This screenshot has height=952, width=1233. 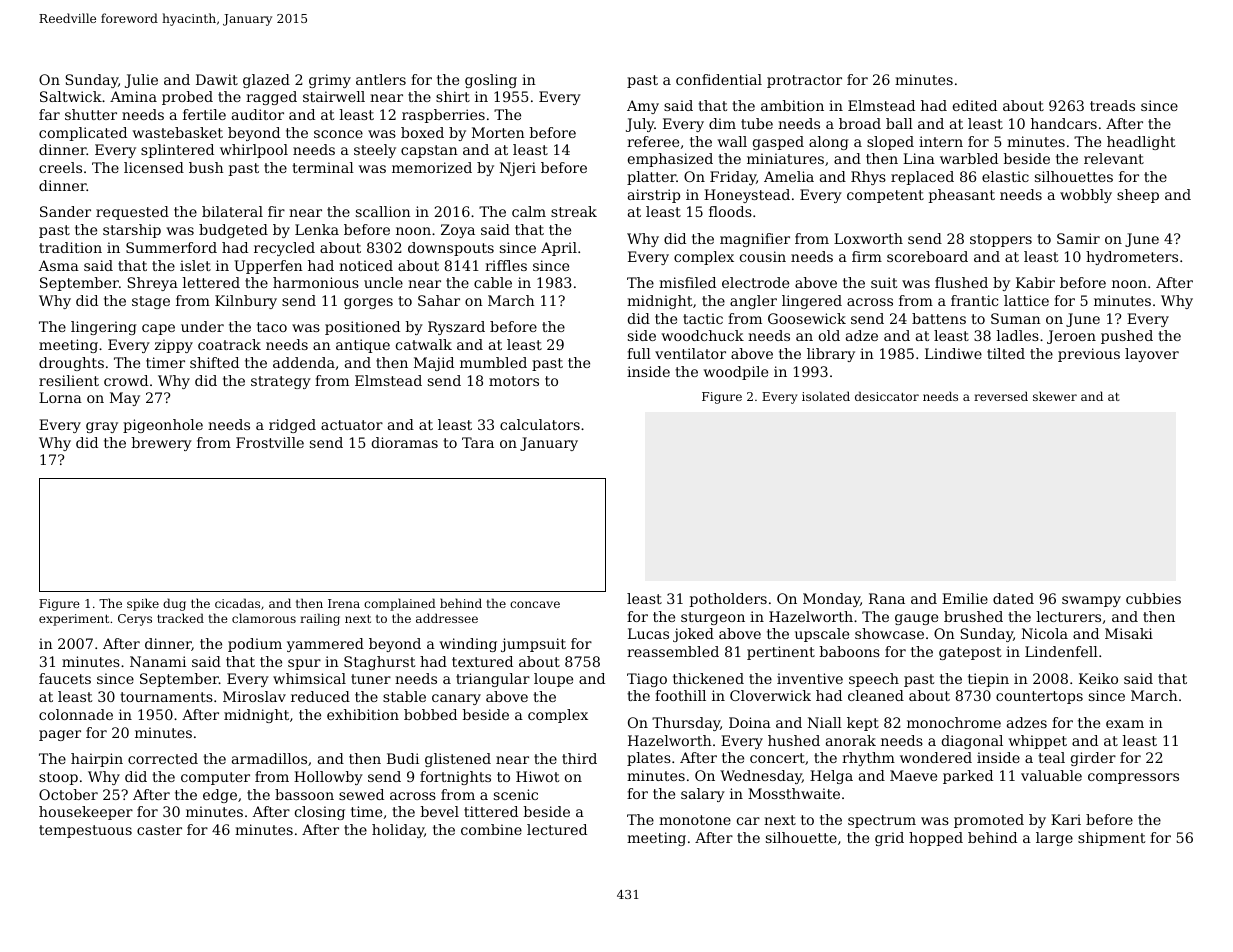 What do you see at coordinates (703, 795) in the screenshot?
I see `salary` at bounding box center [703, 795].
